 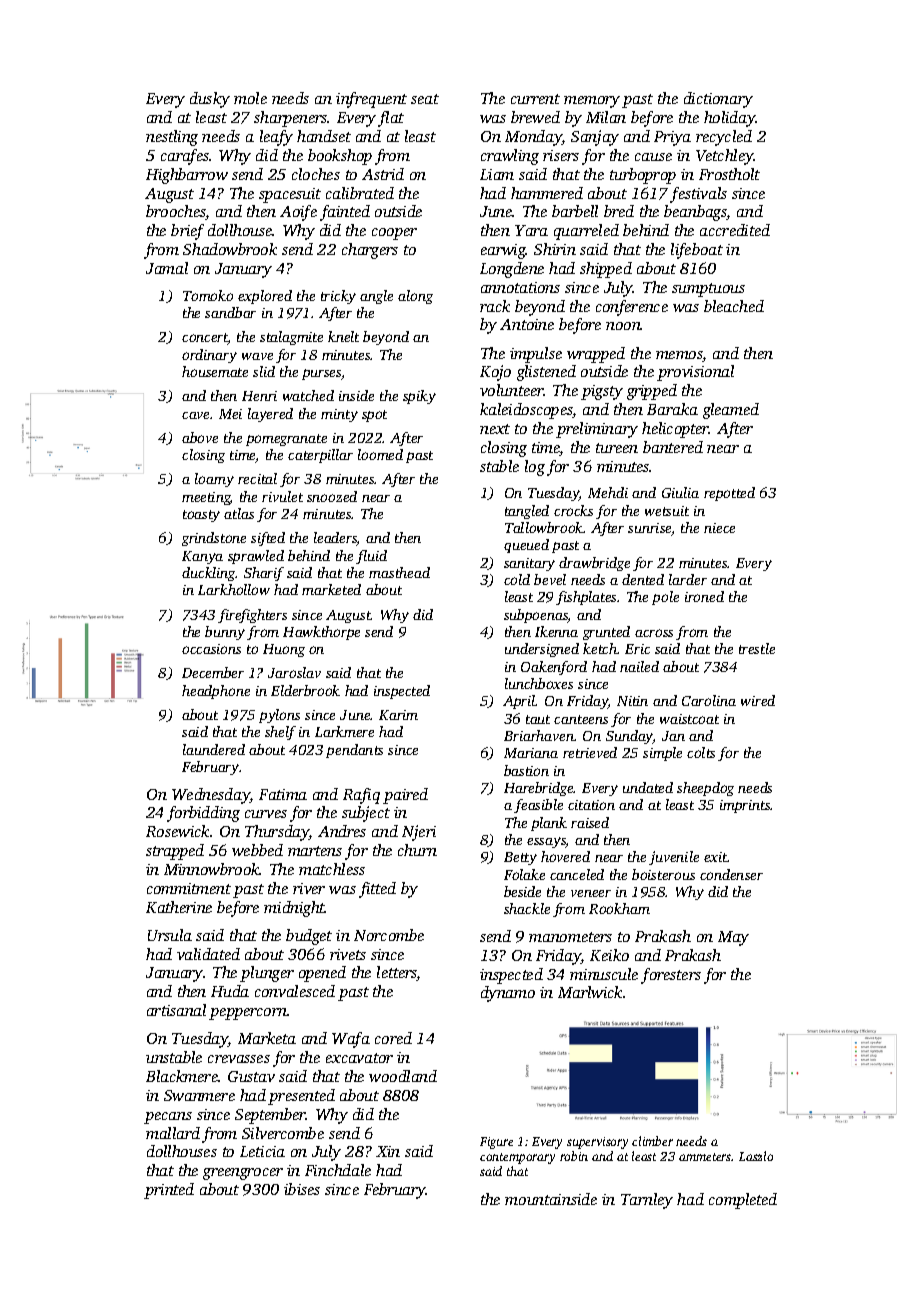 I want to click on Xin, so click(x=388, y=1151).
